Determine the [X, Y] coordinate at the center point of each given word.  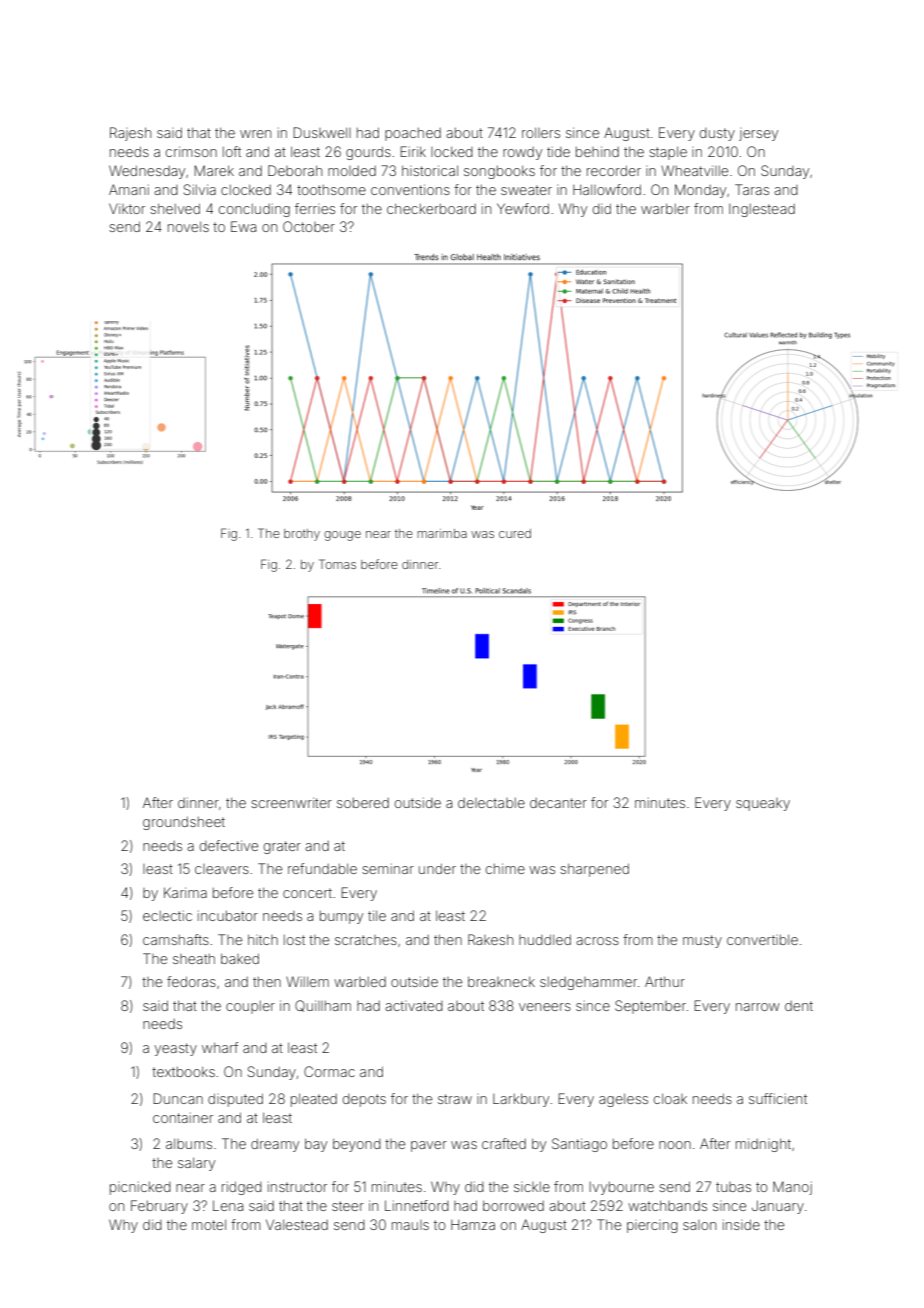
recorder [614, 170]
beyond [357, 1145]
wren [255, 134]
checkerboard [431, 208]
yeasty [175, 1049]
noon [675, 1145]
